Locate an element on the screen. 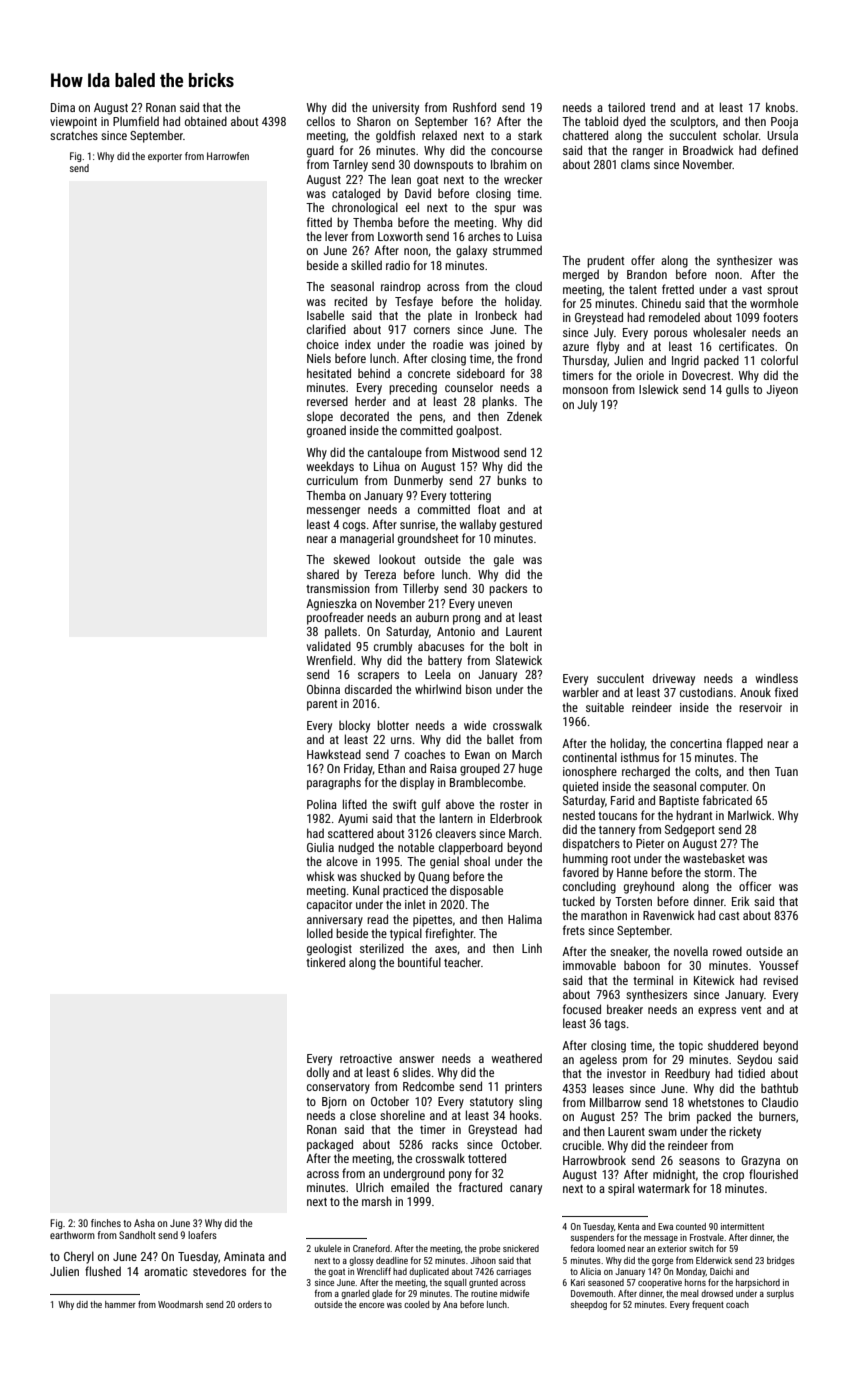 The width and height of the screenshot is (849, 1400). Asha is located at coordinates (144, 1223).
